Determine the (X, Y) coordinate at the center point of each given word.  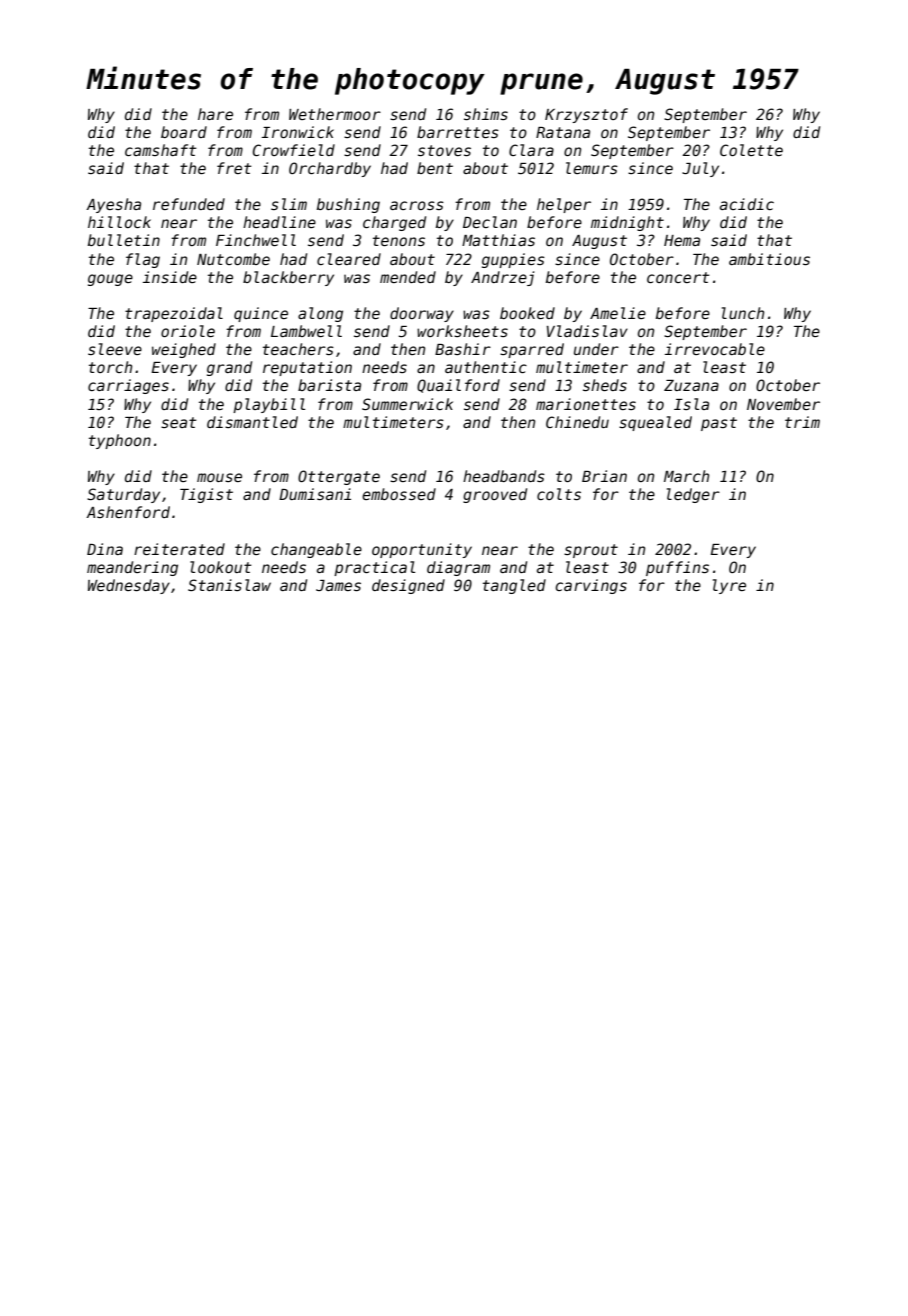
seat (179, 422)
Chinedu (577, 422)
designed (408, 586)
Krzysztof (586, 115)
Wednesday (129, 586)
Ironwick (298, 132)
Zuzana (691, 385)
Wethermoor (335, 114)
